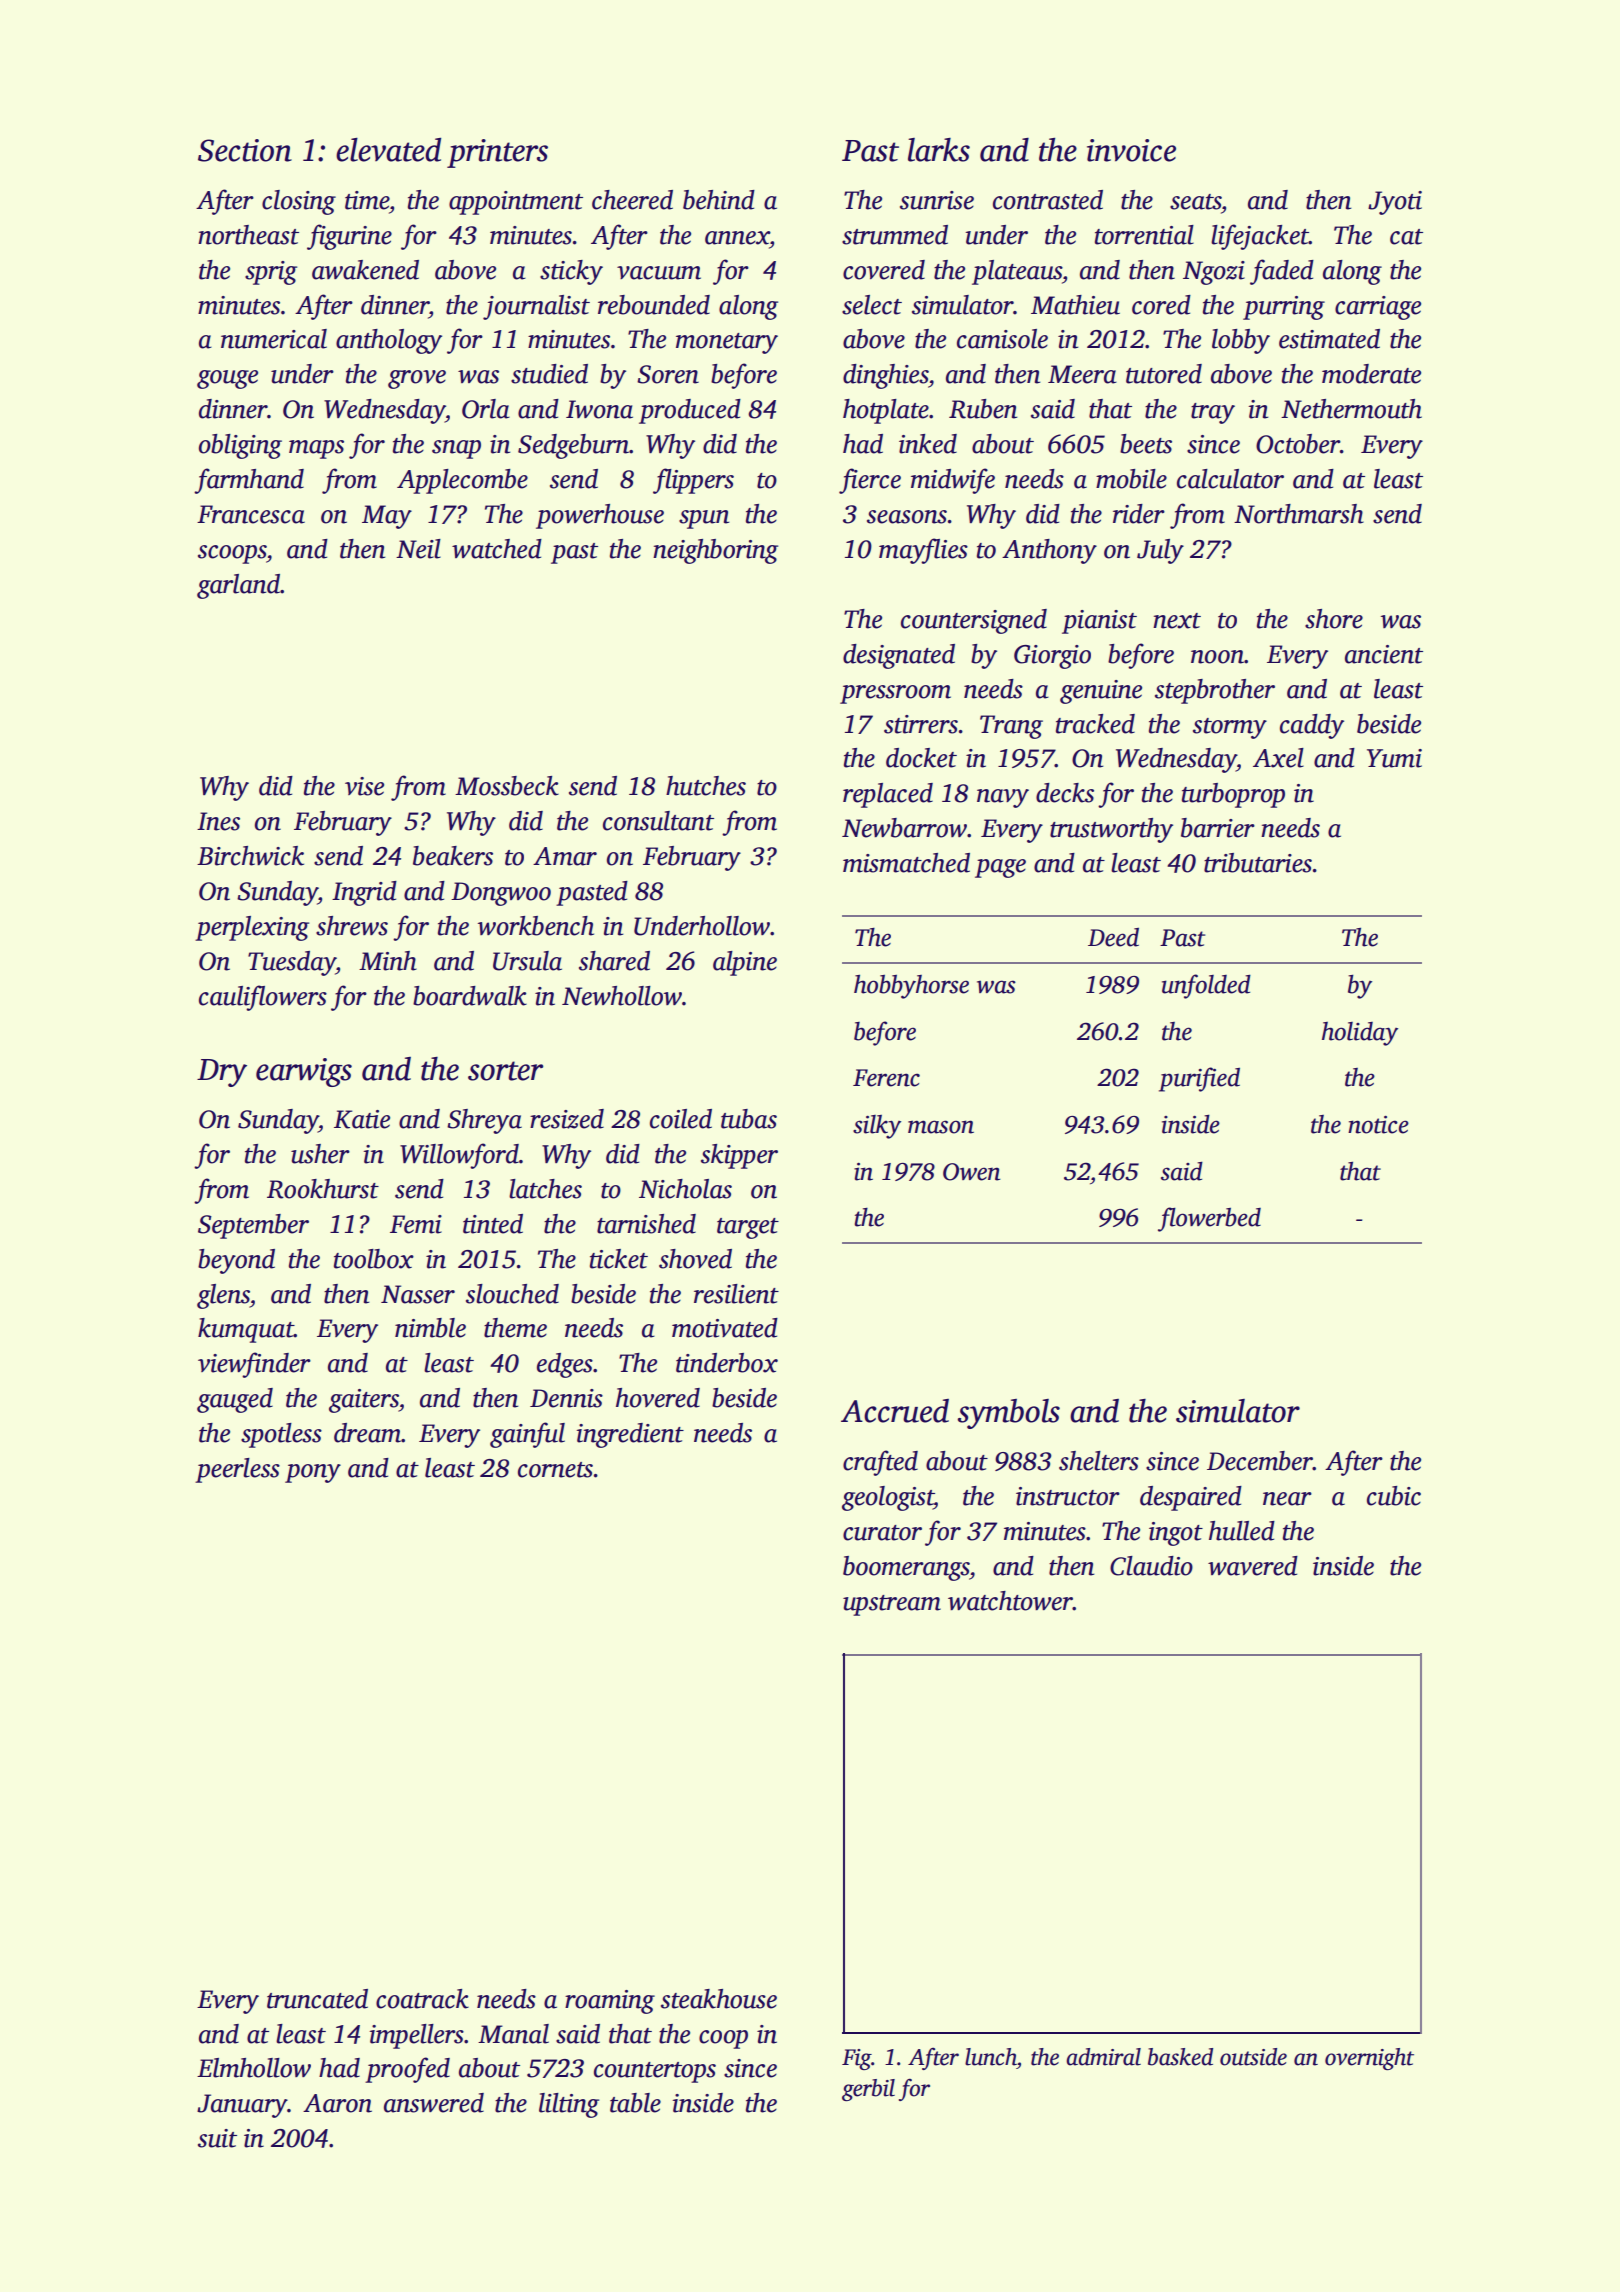  What do you see at coordinates (497, 153) in the screenshot?
I see `printers` at bounding box center [497, 153].
